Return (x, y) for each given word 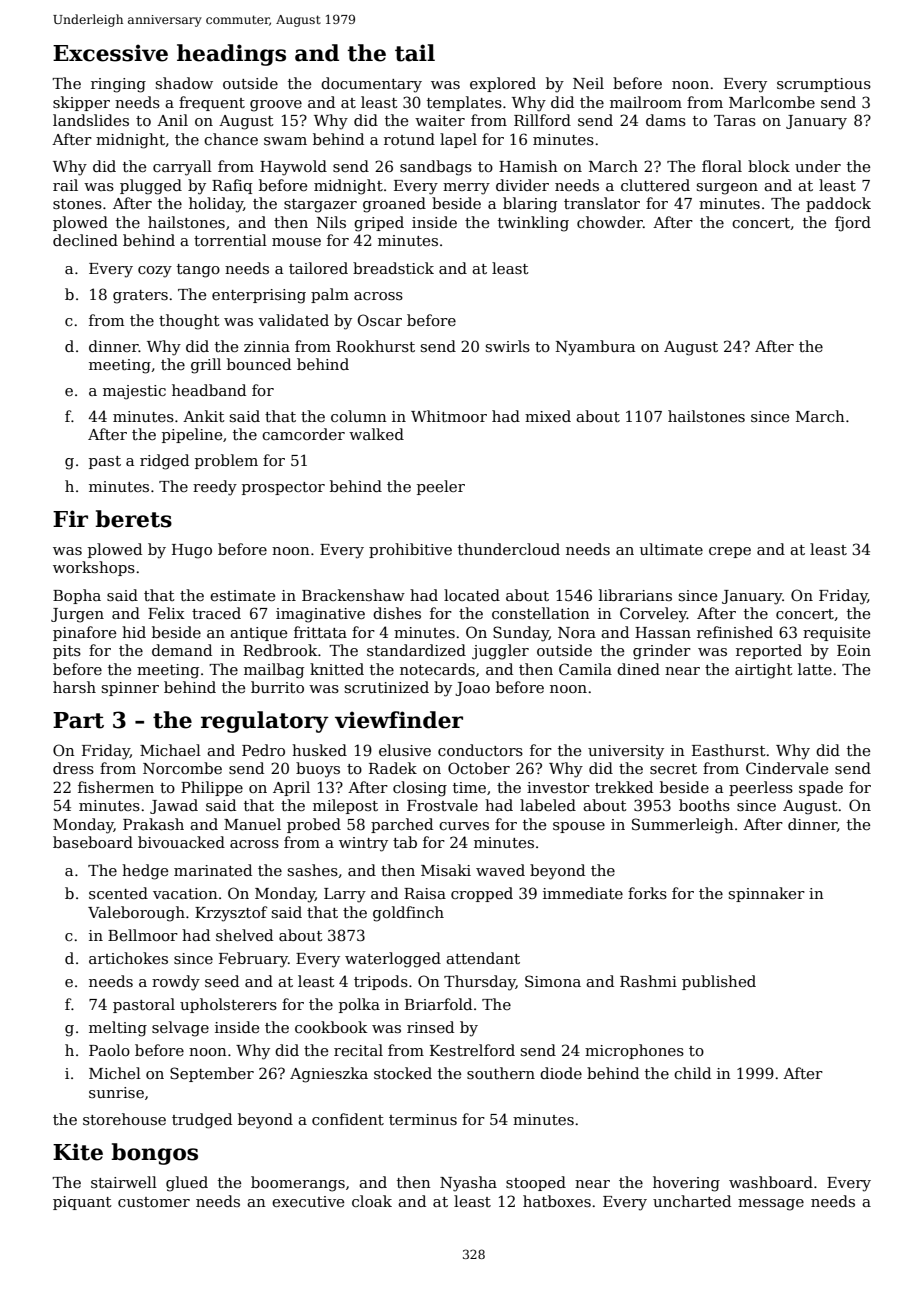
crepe (730, 552)
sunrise (116, 1092)
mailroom (646, 102)
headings (231, 55)
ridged (164, 462)
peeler (441, 487)
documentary (371, 85)
